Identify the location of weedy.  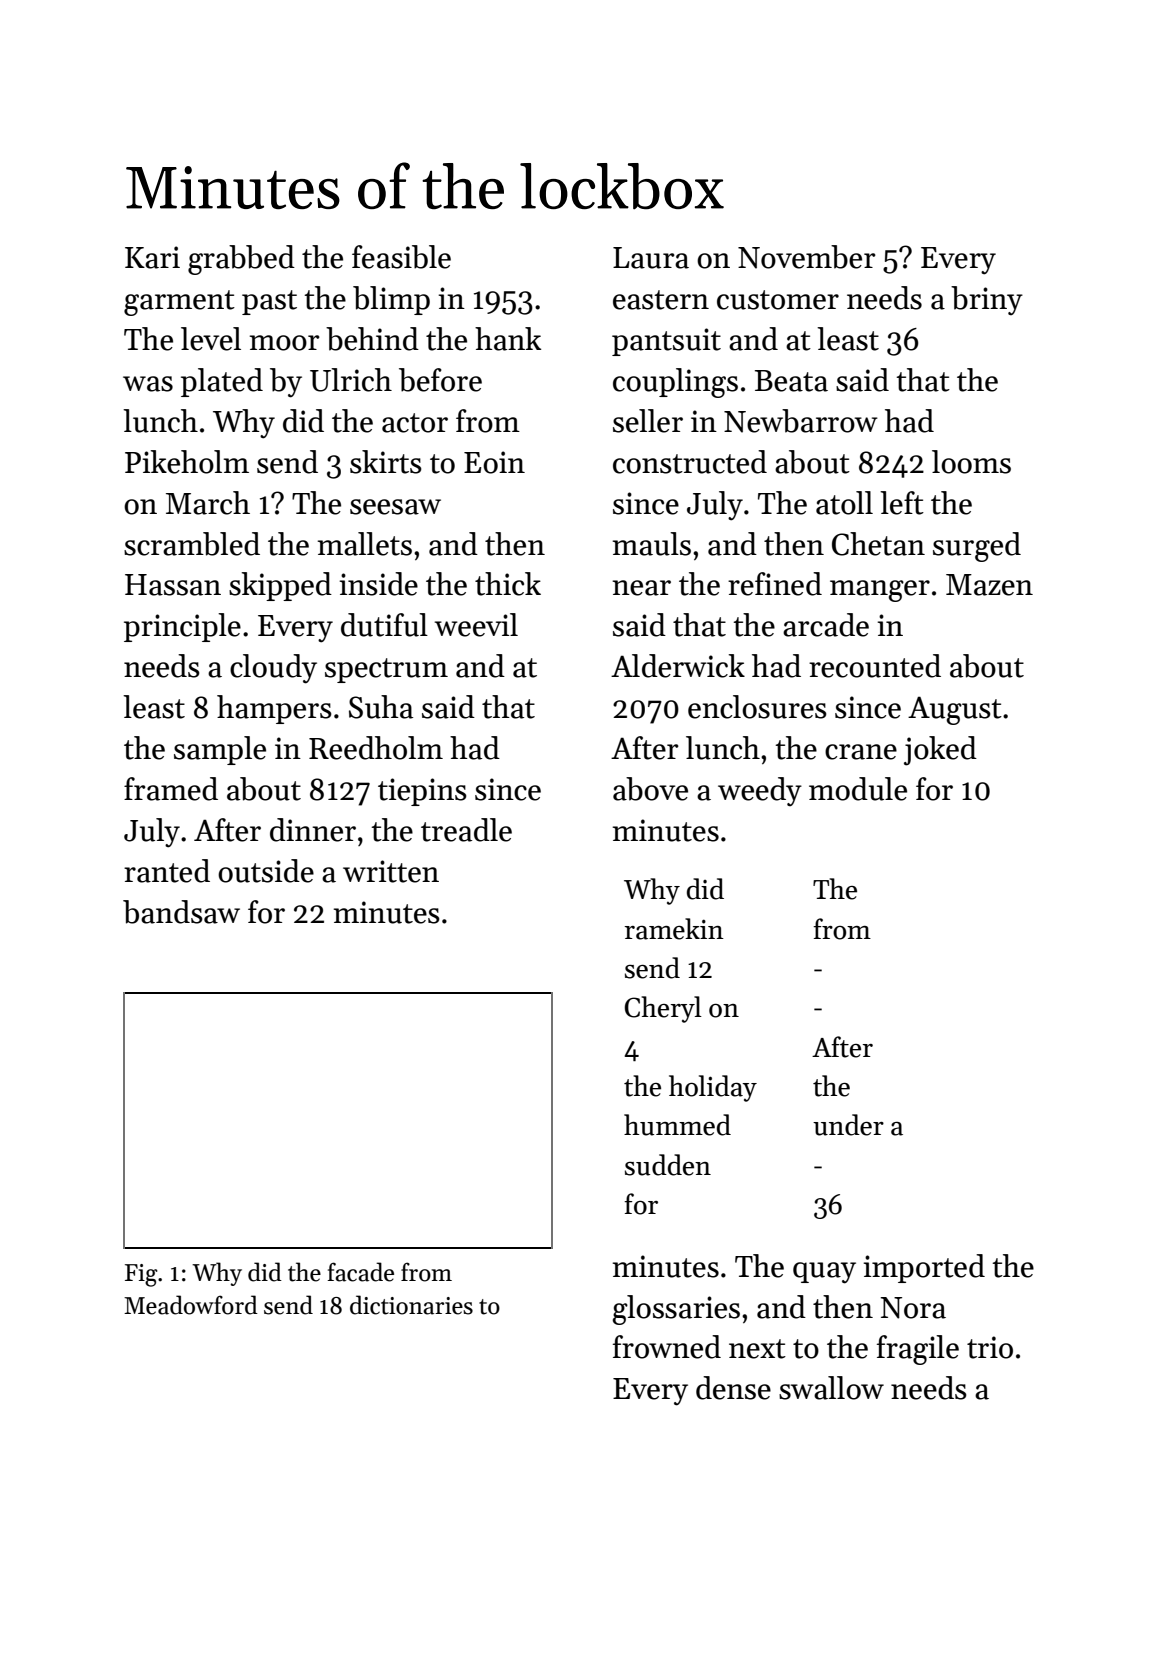
(760, 791).
